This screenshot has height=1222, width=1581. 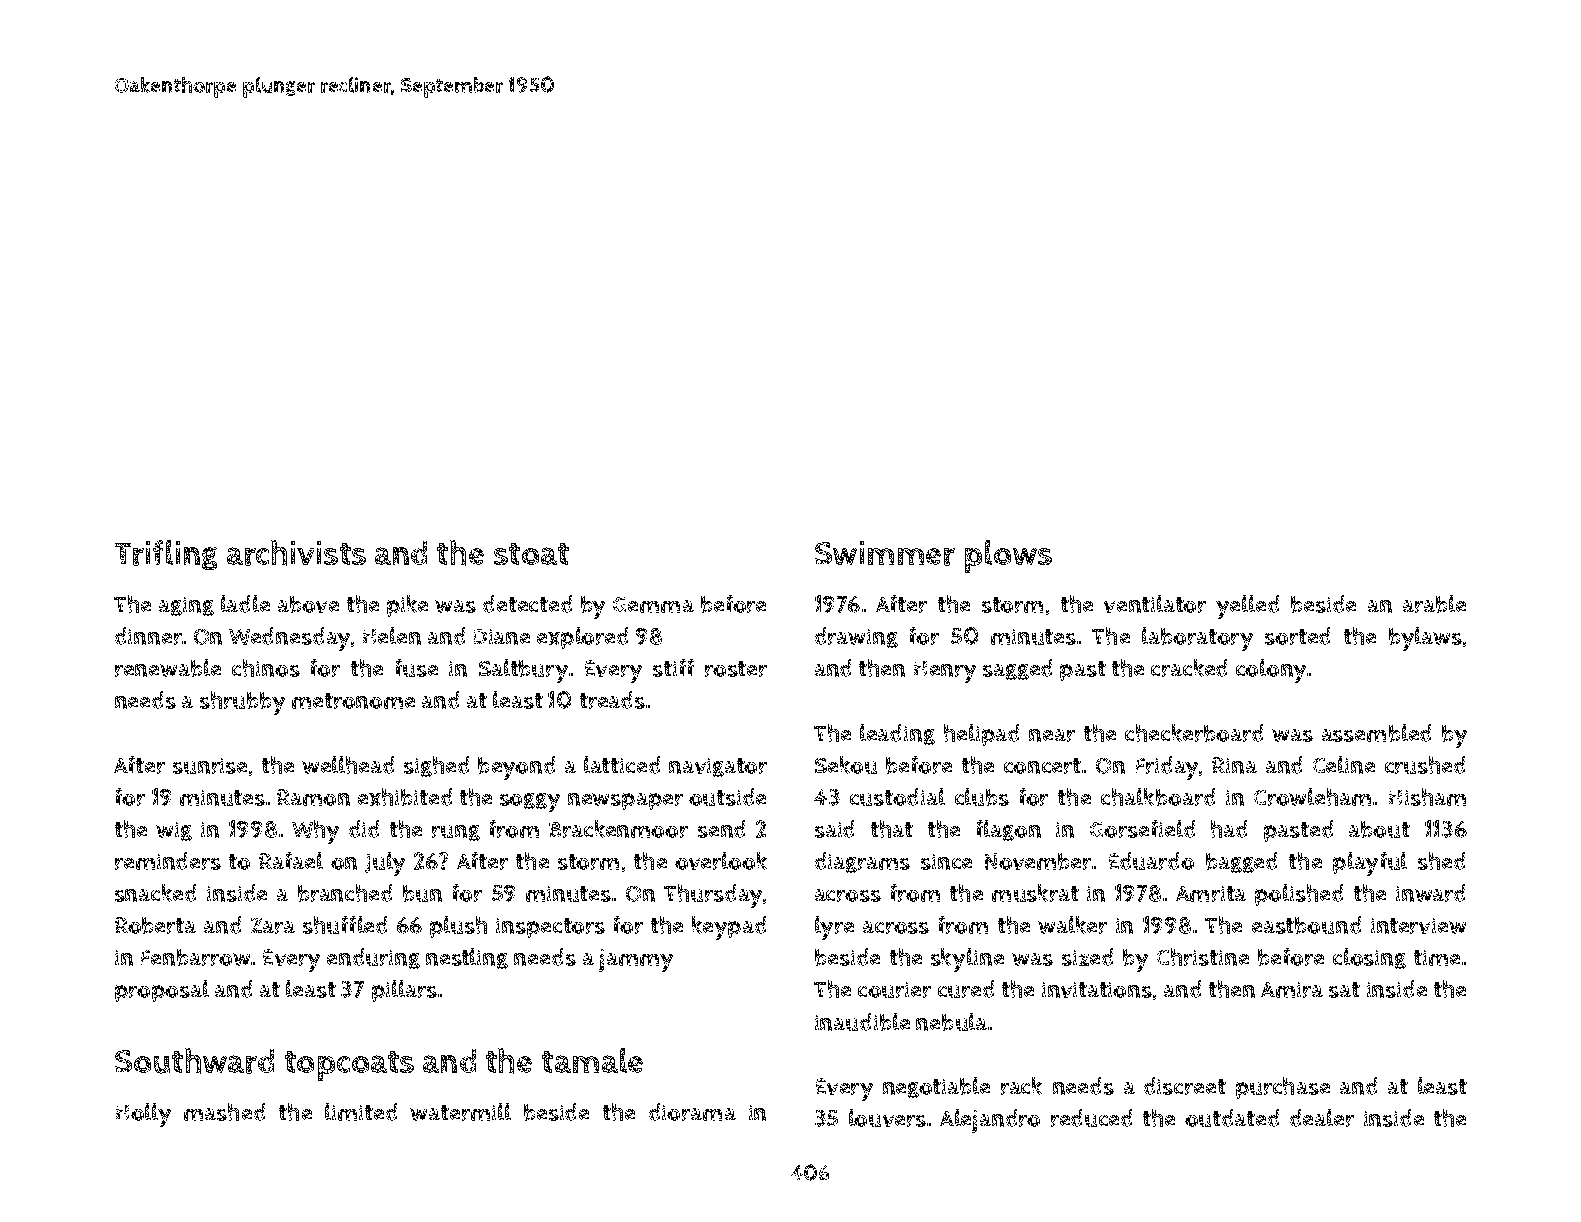 What do you see at coordinates (1376, 733) in the screenshot?
I see `assembled` at bounding box center [1376, 733].
